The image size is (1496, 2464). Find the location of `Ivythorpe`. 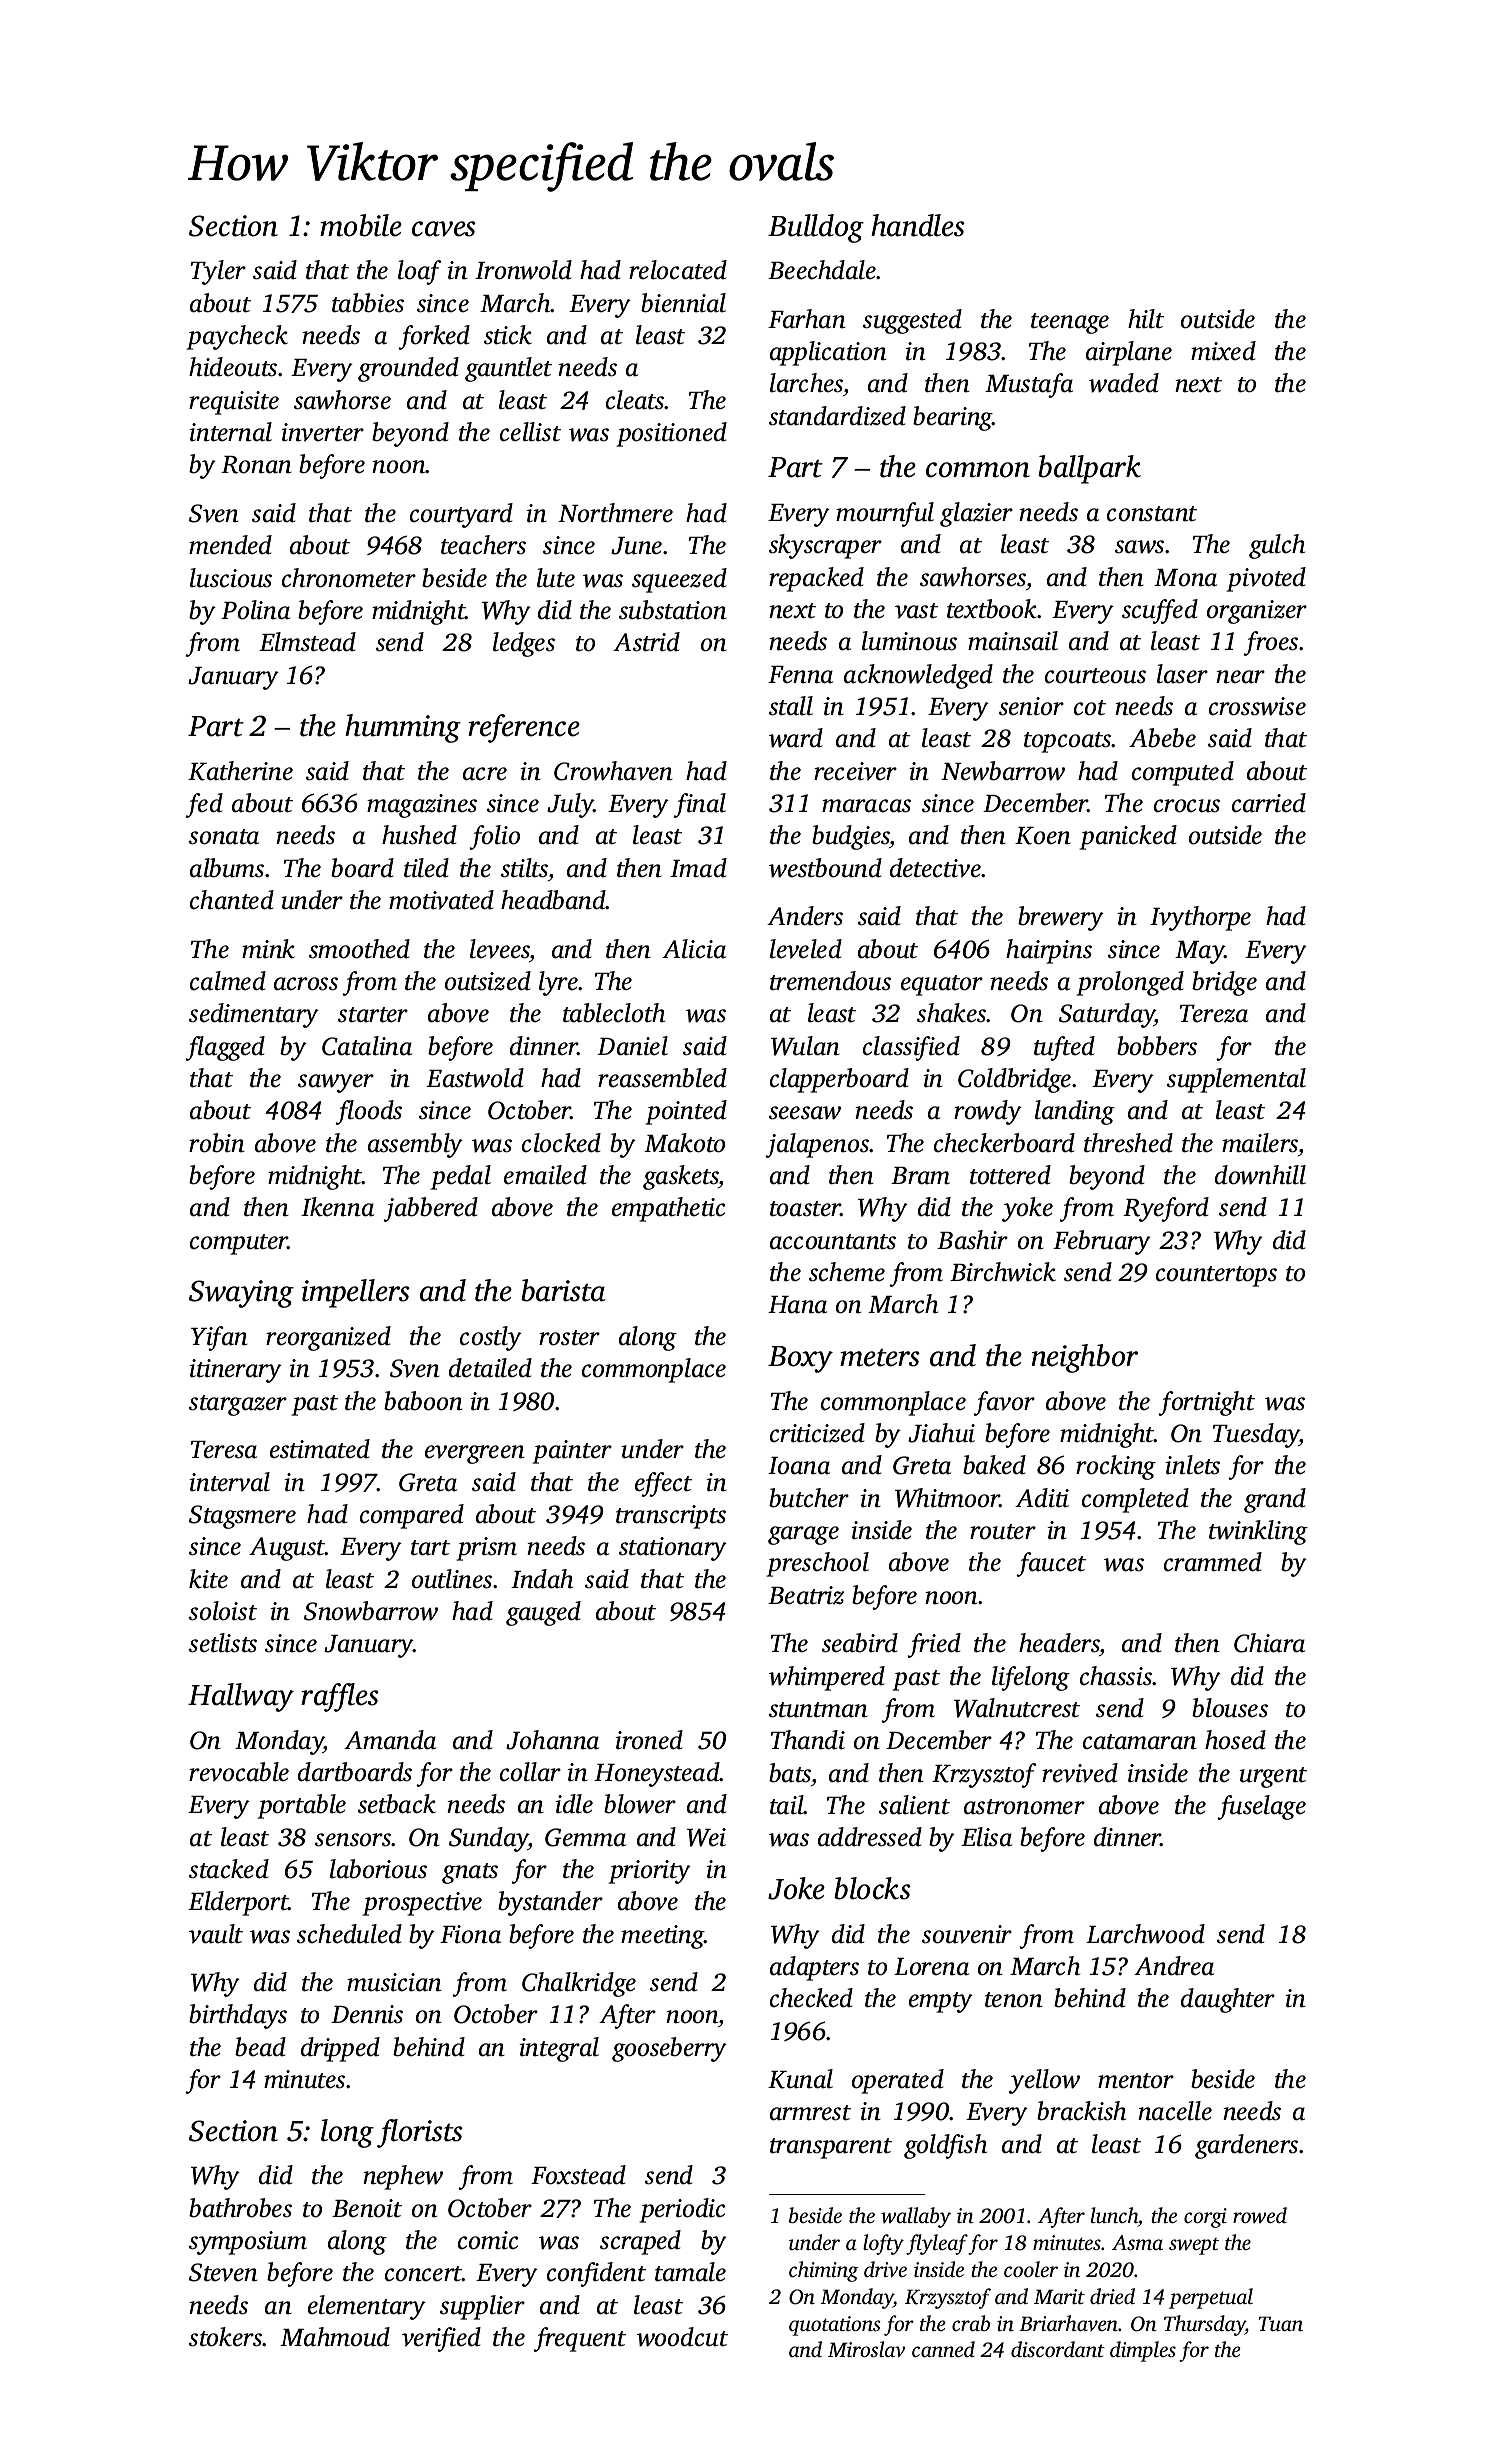

Ivythorpe is located at coordinates (1200, 918).
